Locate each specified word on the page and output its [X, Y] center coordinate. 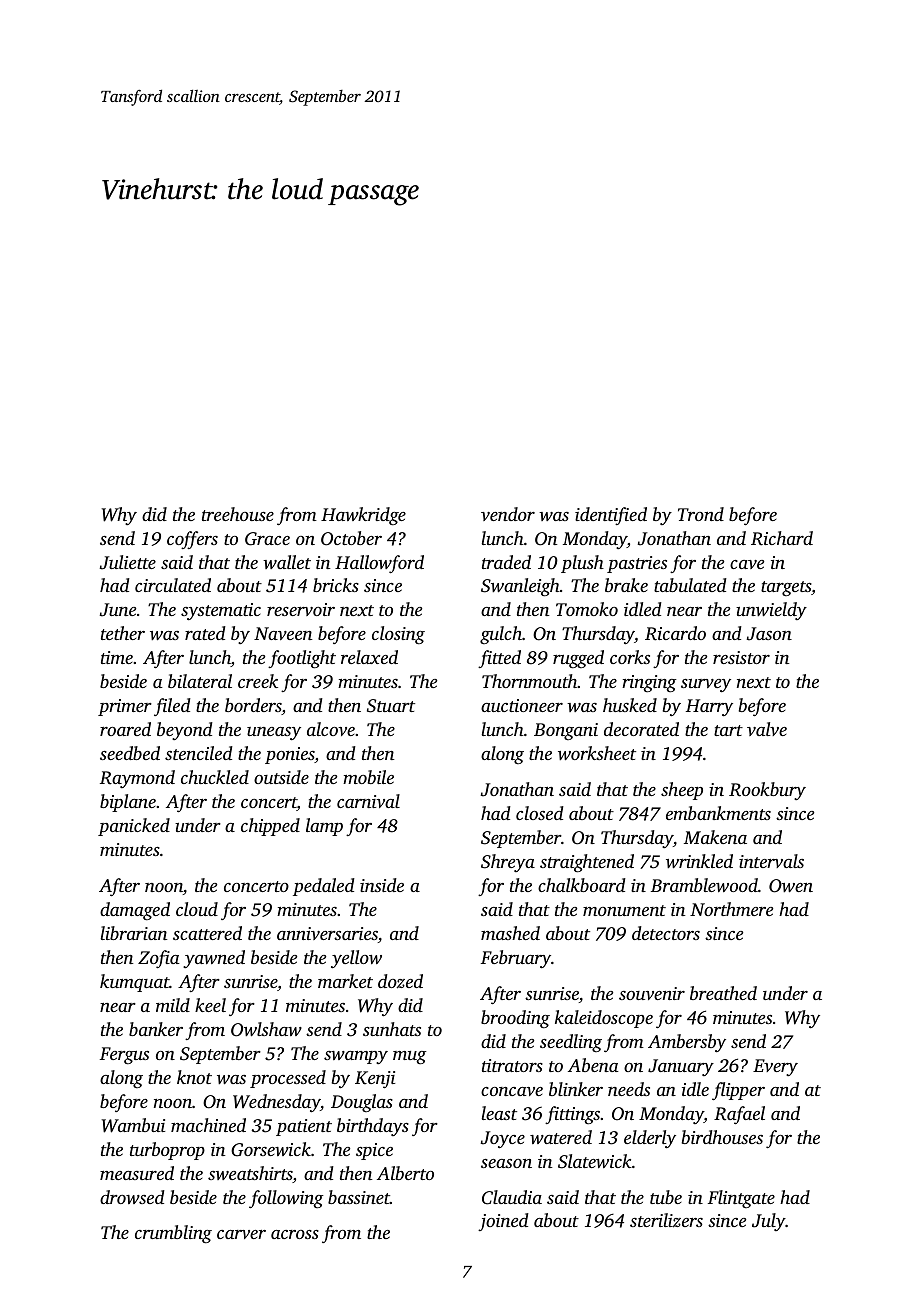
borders [253, 706]
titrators [512, 1065]
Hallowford [379, 564]
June [117, 610]
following [286, 1199]
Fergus [124, 1056]
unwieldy [771, 611]
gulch [501, 635]
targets [786, 588]
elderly [650, 1139]
